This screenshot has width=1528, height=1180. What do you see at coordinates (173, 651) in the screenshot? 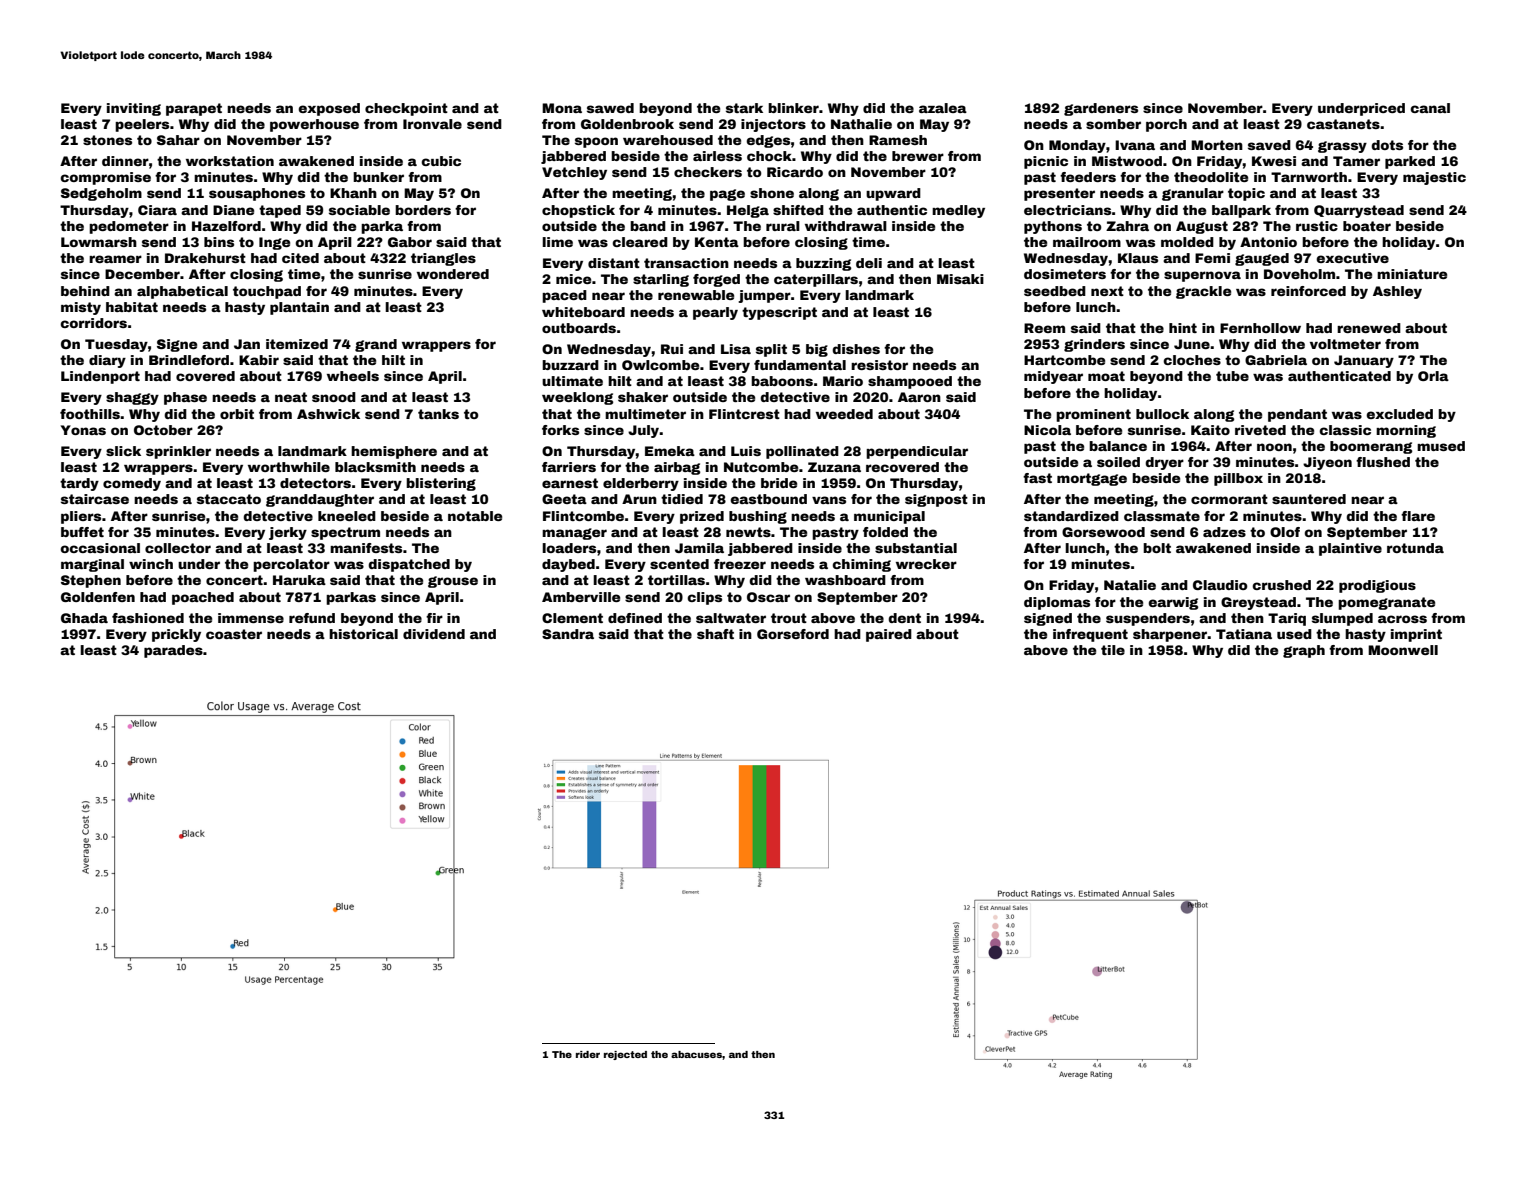
I see `parades` at bounding box center [173, 651].
